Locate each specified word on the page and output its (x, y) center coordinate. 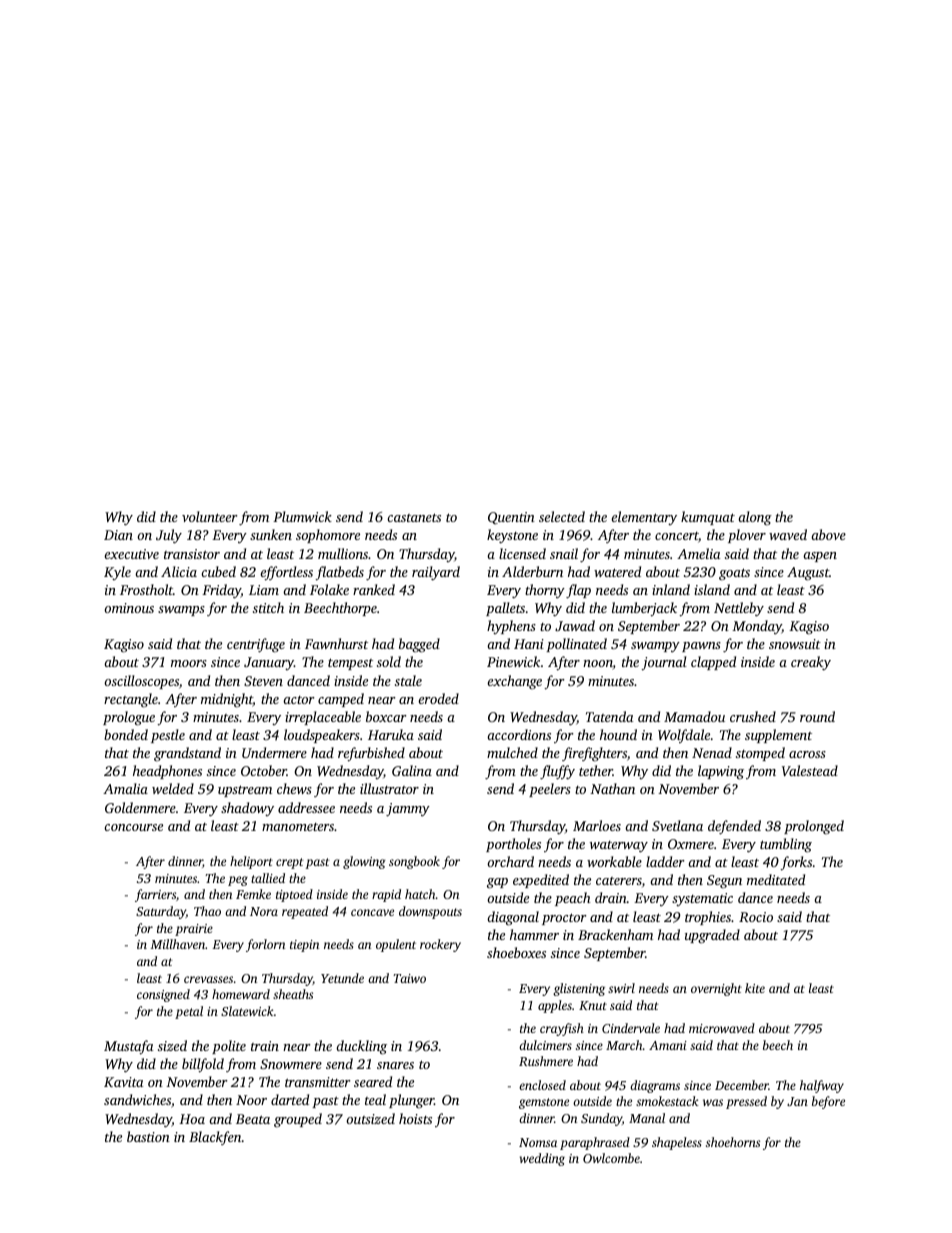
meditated (776, 879)
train (265, 1046)
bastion (148, 1136)
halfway (822, 1086)
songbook (414, 862)
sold (389, 661)
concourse (133, 827)
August (808, 574)
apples (555, 1006)
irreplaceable (323, 718)
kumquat (708, 518)
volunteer (210, 516)
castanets (414, 517)
